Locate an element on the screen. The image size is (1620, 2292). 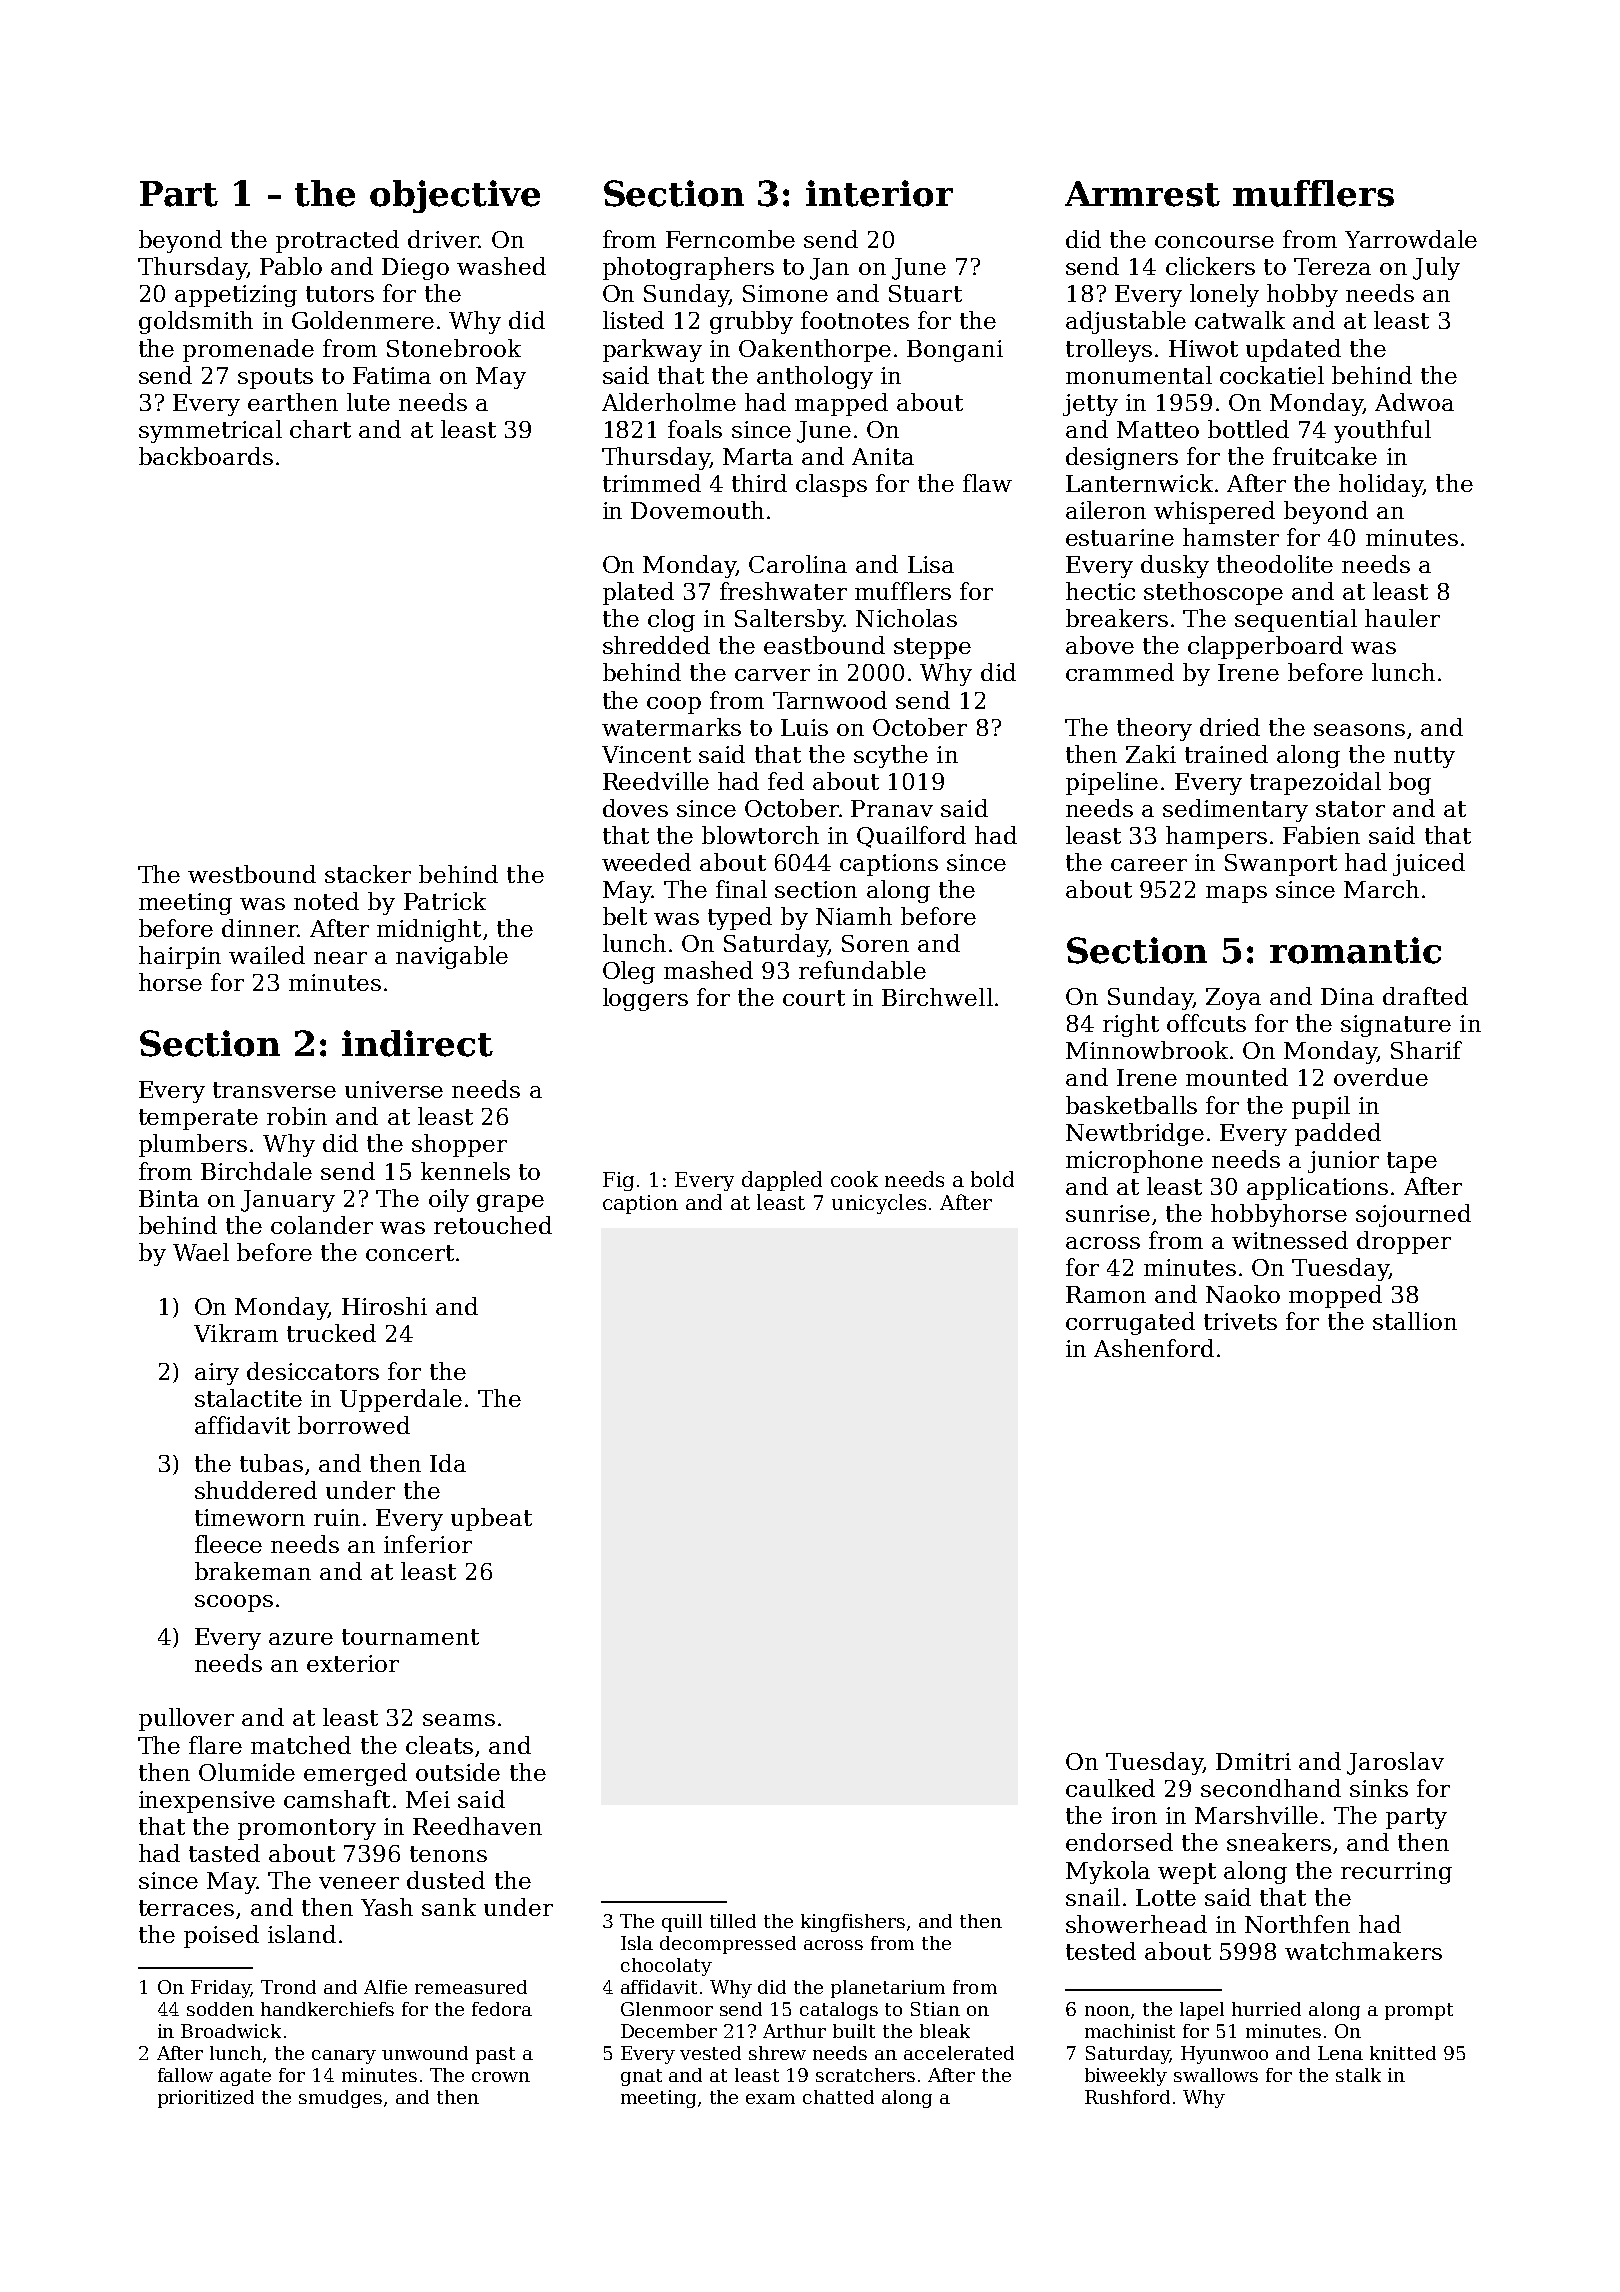
trimmed is located at coordinates (652, 483).
